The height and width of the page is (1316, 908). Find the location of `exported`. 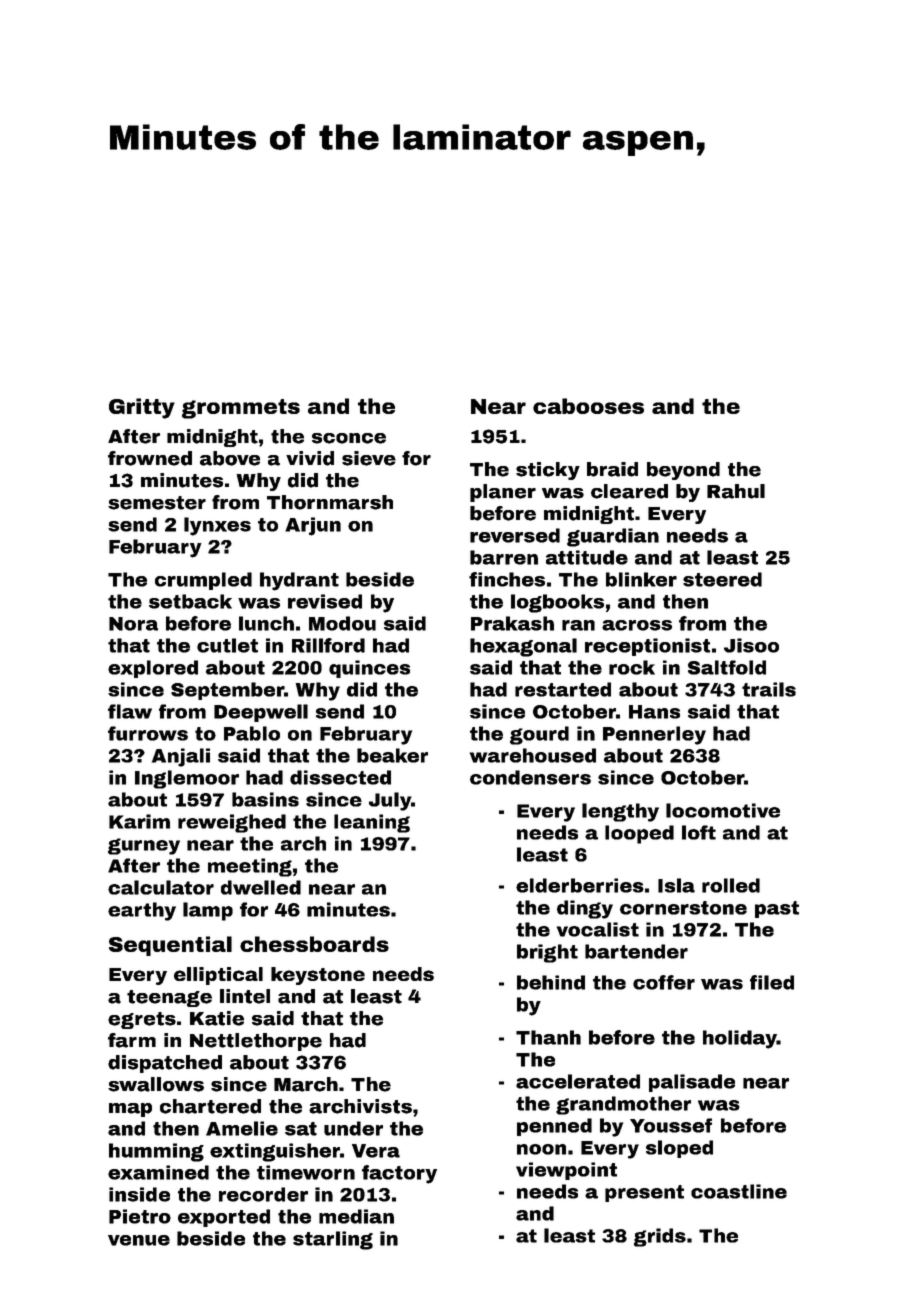

exported is located at coordinates (224, 1218).
